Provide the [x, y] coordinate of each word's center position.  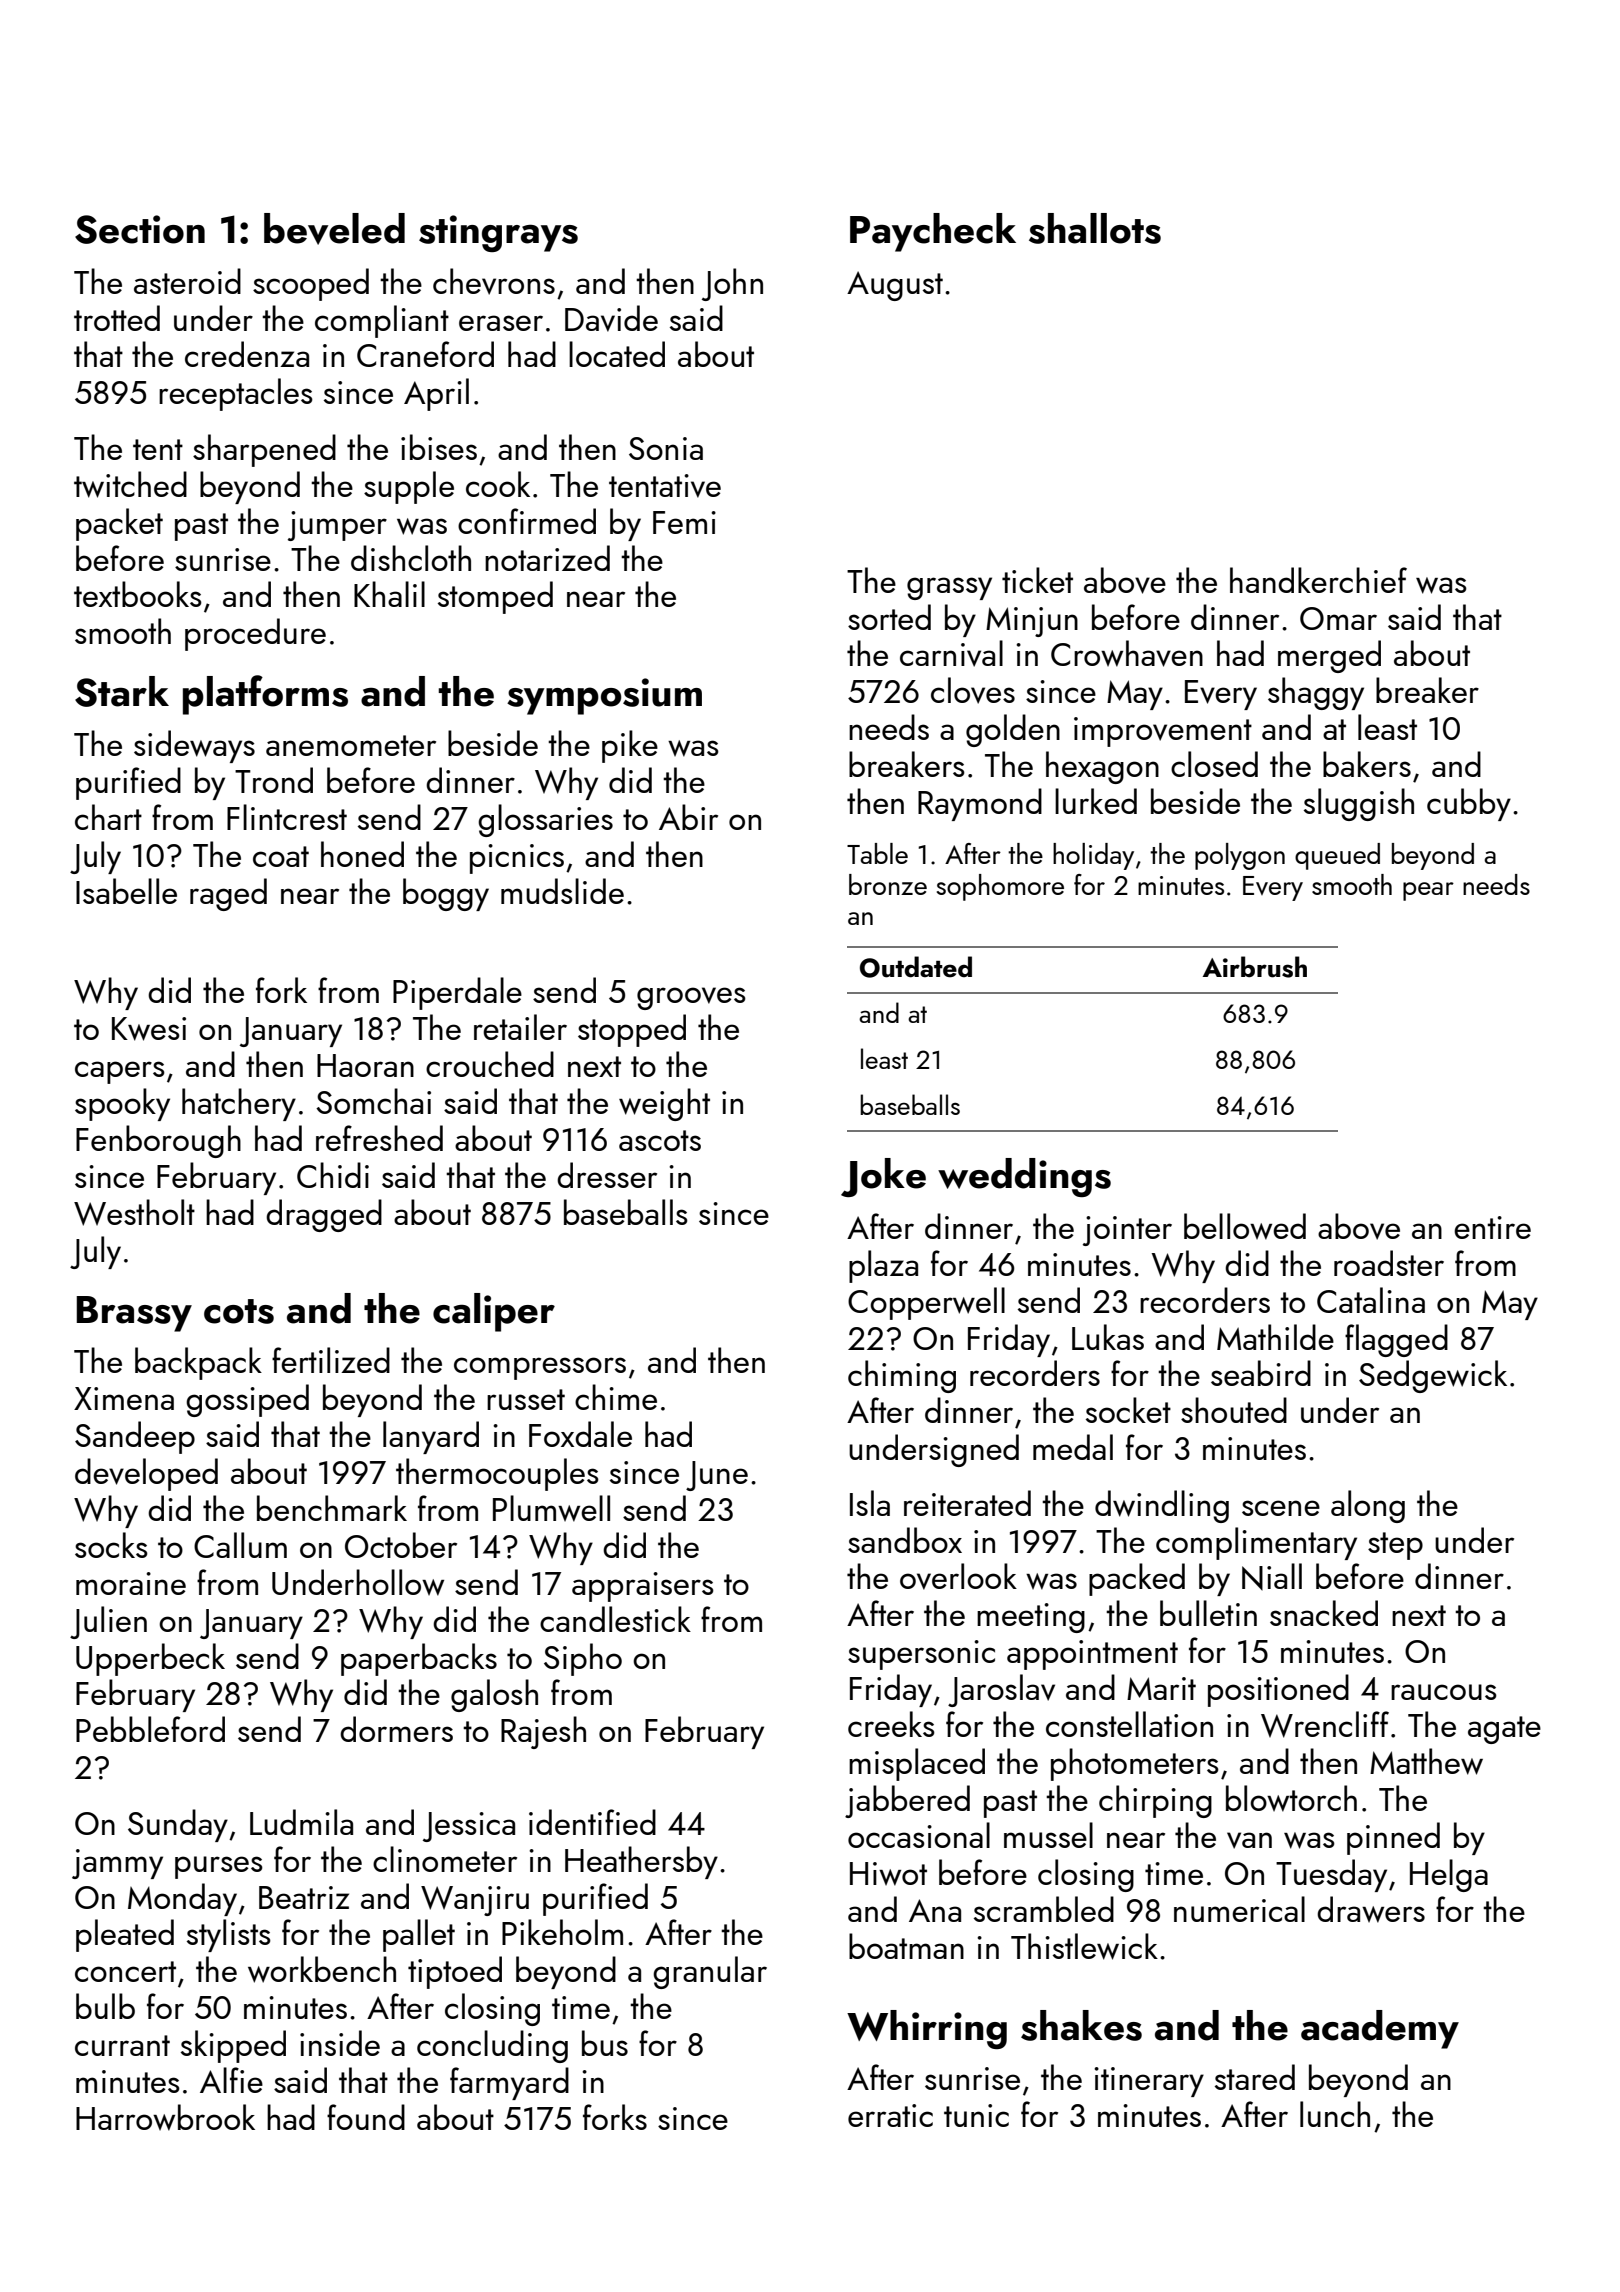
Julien [108, 1622]
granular [710, 1972]
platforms [265, 695]
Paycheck [933, 232]
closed [1214, 764]
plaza [883, 1266]
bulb [105, 2006]
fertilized [331, 1360]
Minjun [1032, 622]
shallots [1095, 228]
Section [140, 229]
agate [1504, 1730]
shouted [1234, 1410]
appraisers [643, 1587]
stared [1255, 2077]
